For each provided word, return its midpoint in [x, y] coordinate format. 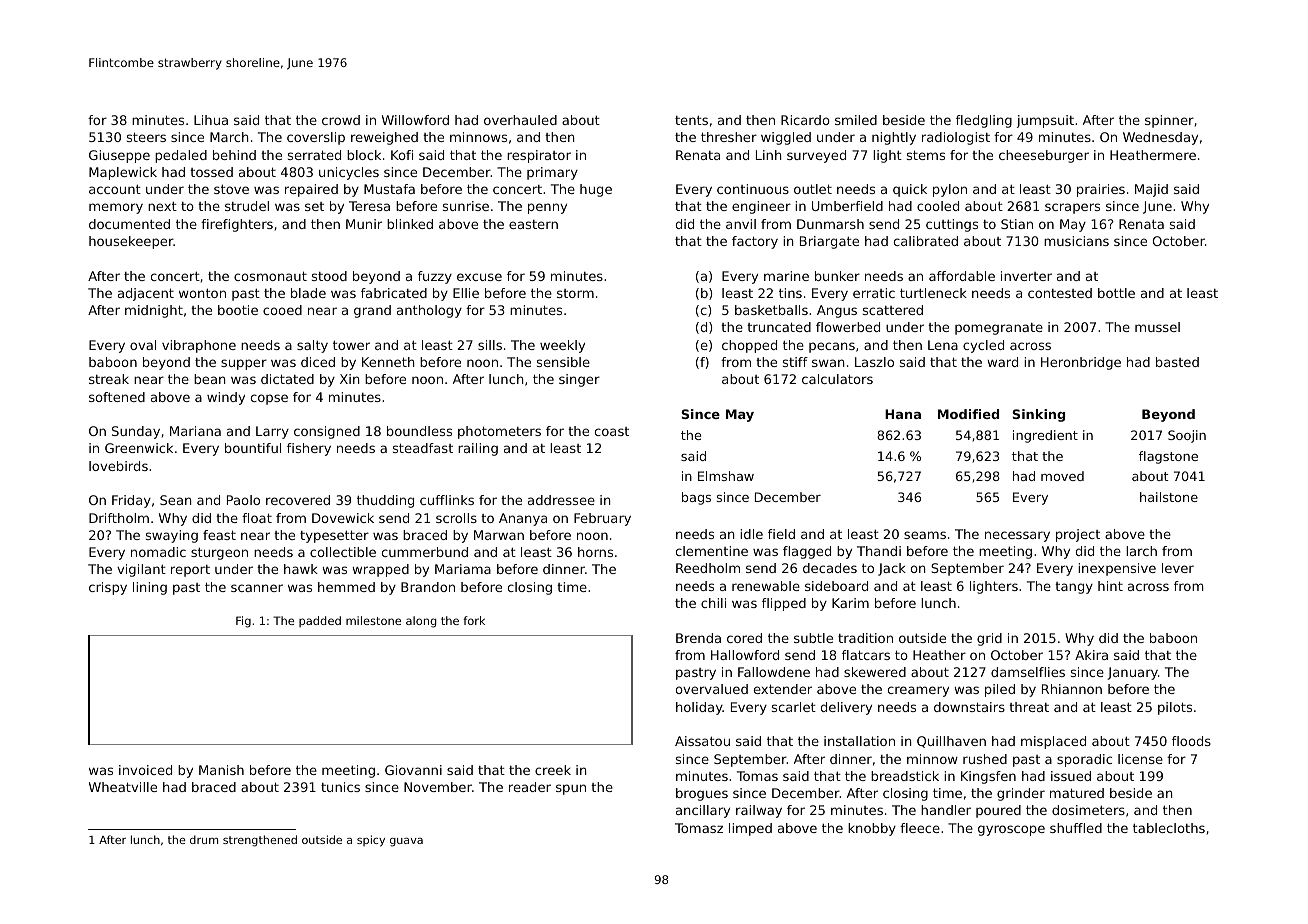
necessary [1017, 536]
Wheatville [123, 787]
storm [575, 293]
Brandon [428, 587]
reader [530, 787]
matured [1077, 793]
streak [109, 379]
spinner [1169, 121]
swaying [172, 536]
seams [925, 535]
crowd [341, 120]
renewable [766, 586]
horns [595, 552]
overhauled [520, 120]
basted [1177, 362]
